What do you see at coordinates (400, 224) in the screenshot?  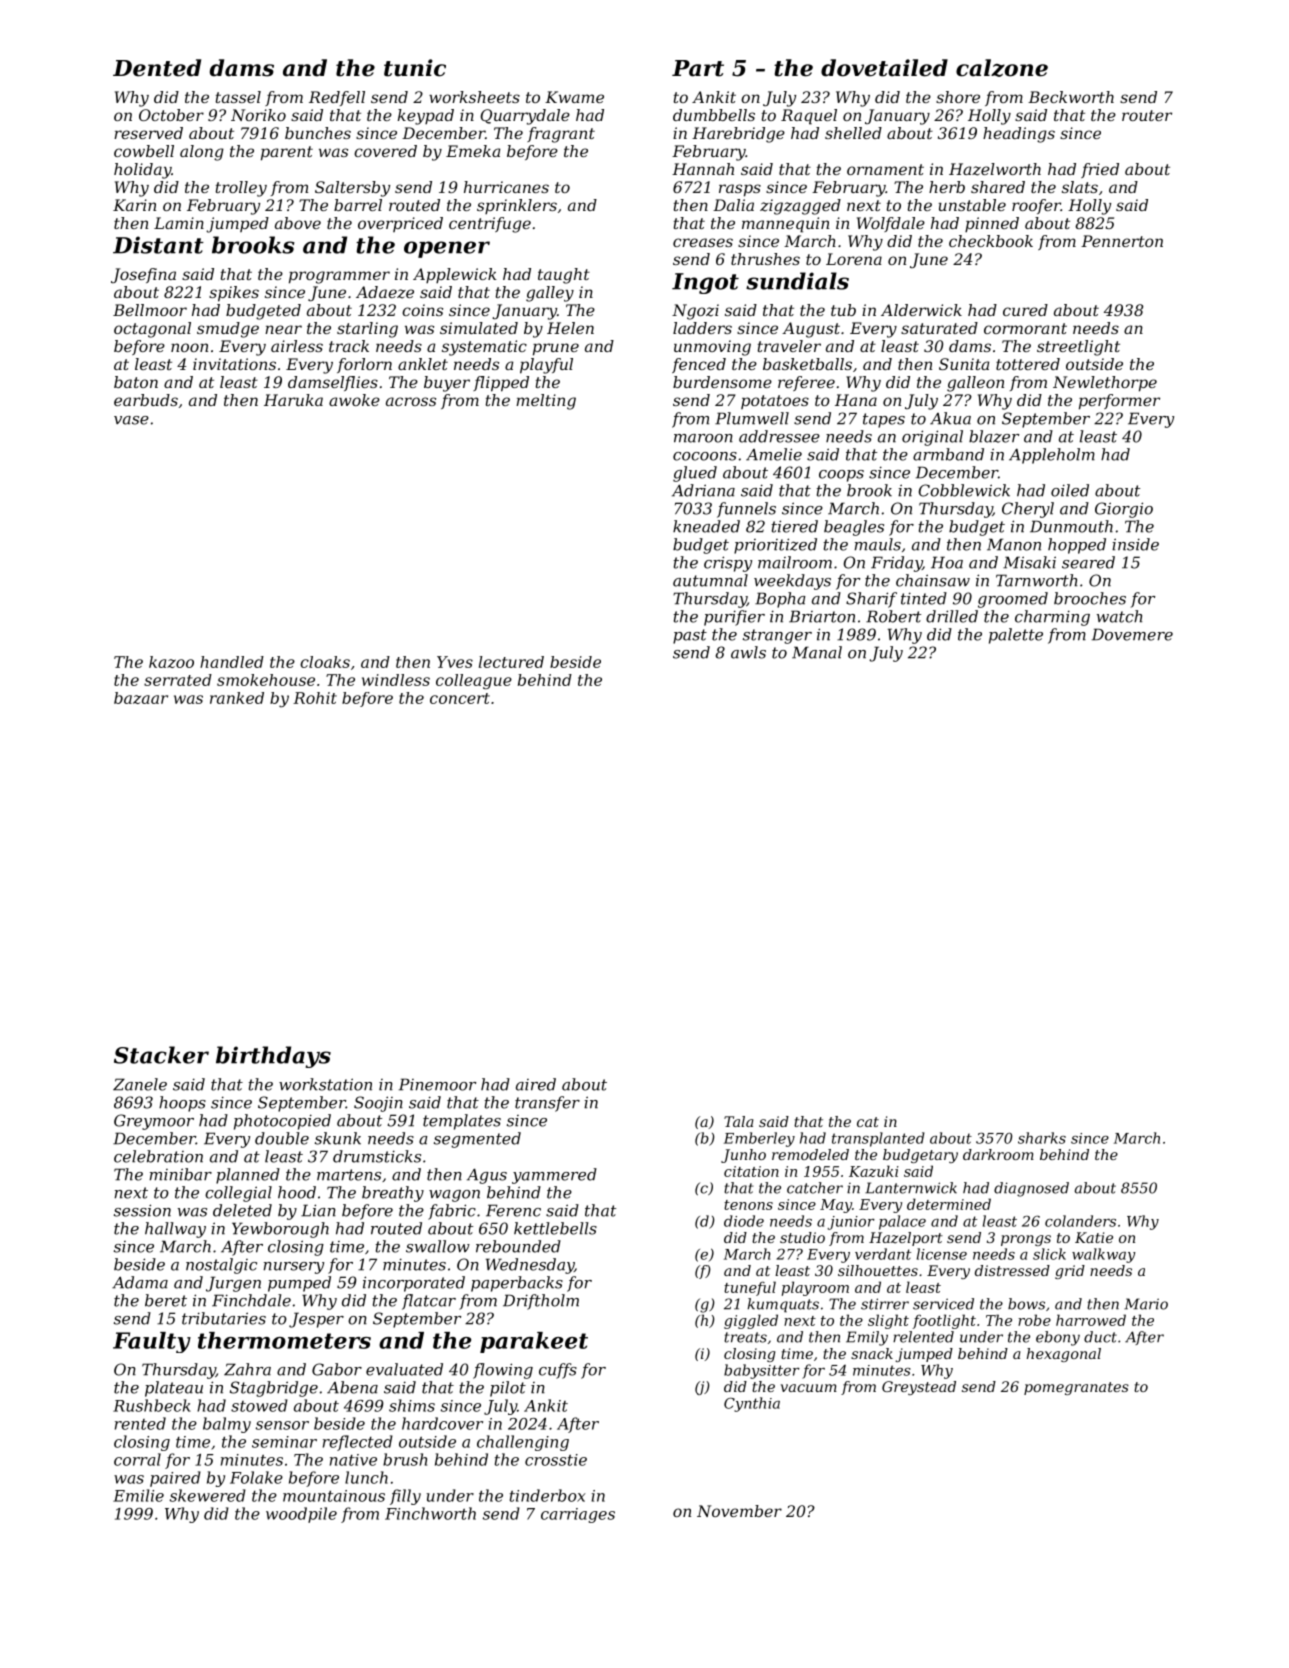 I see `overpriced` at bounding box center [400, 224].
